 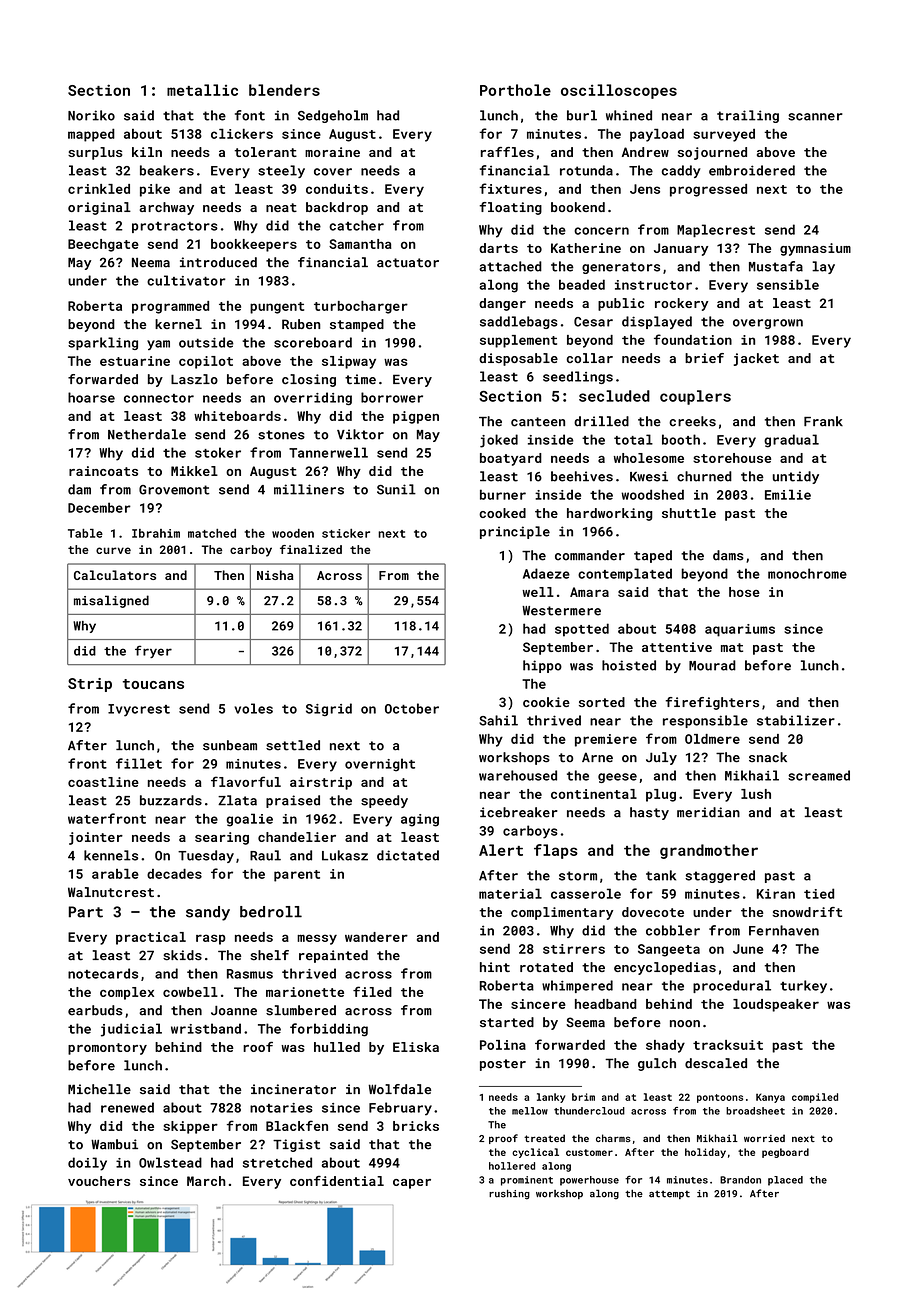 I want to click on hoarse, so click(x=91, y=397).
